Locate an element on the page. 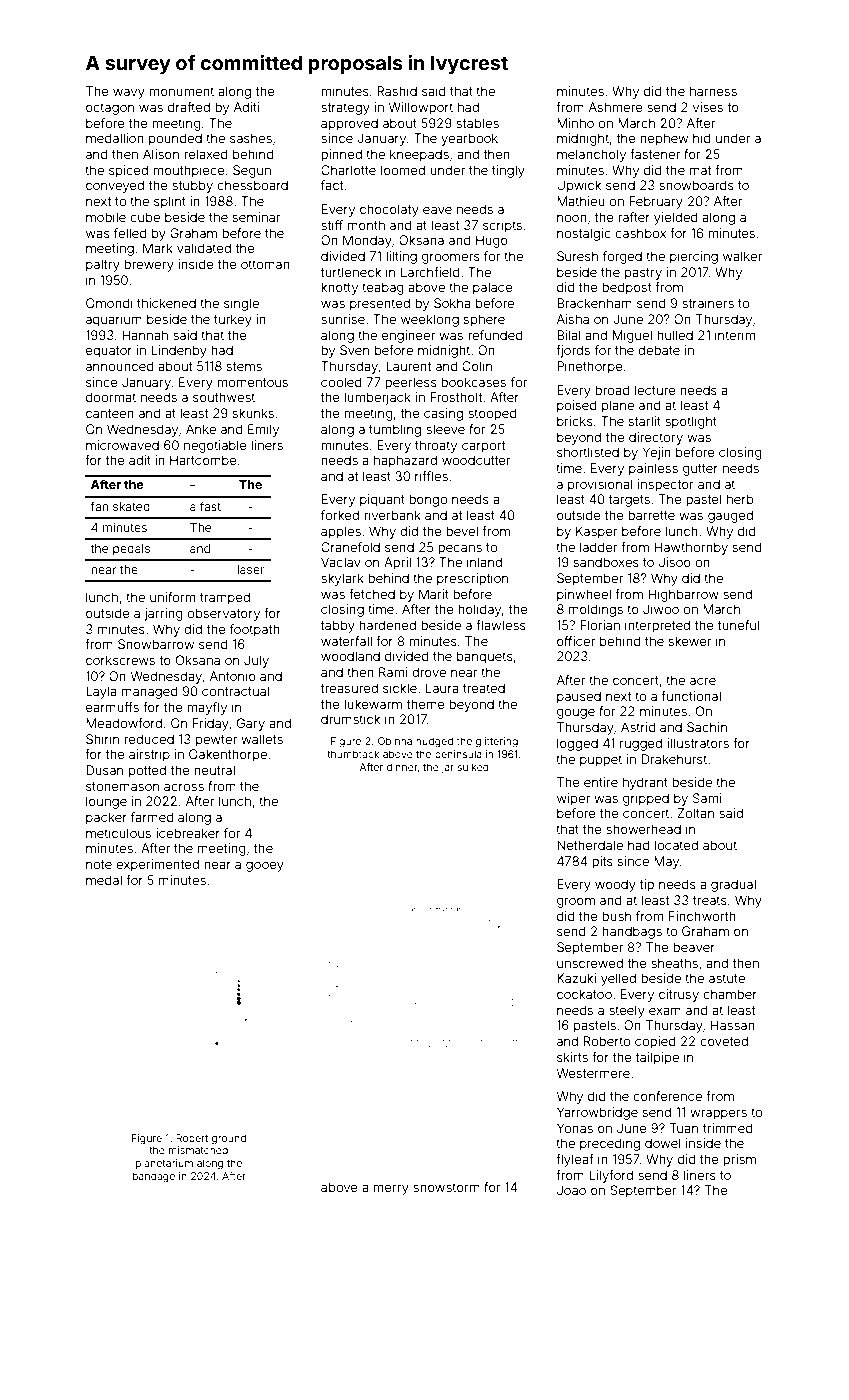 The image size is (849, 1400). Astrid is located at coordinates (638, 727).
